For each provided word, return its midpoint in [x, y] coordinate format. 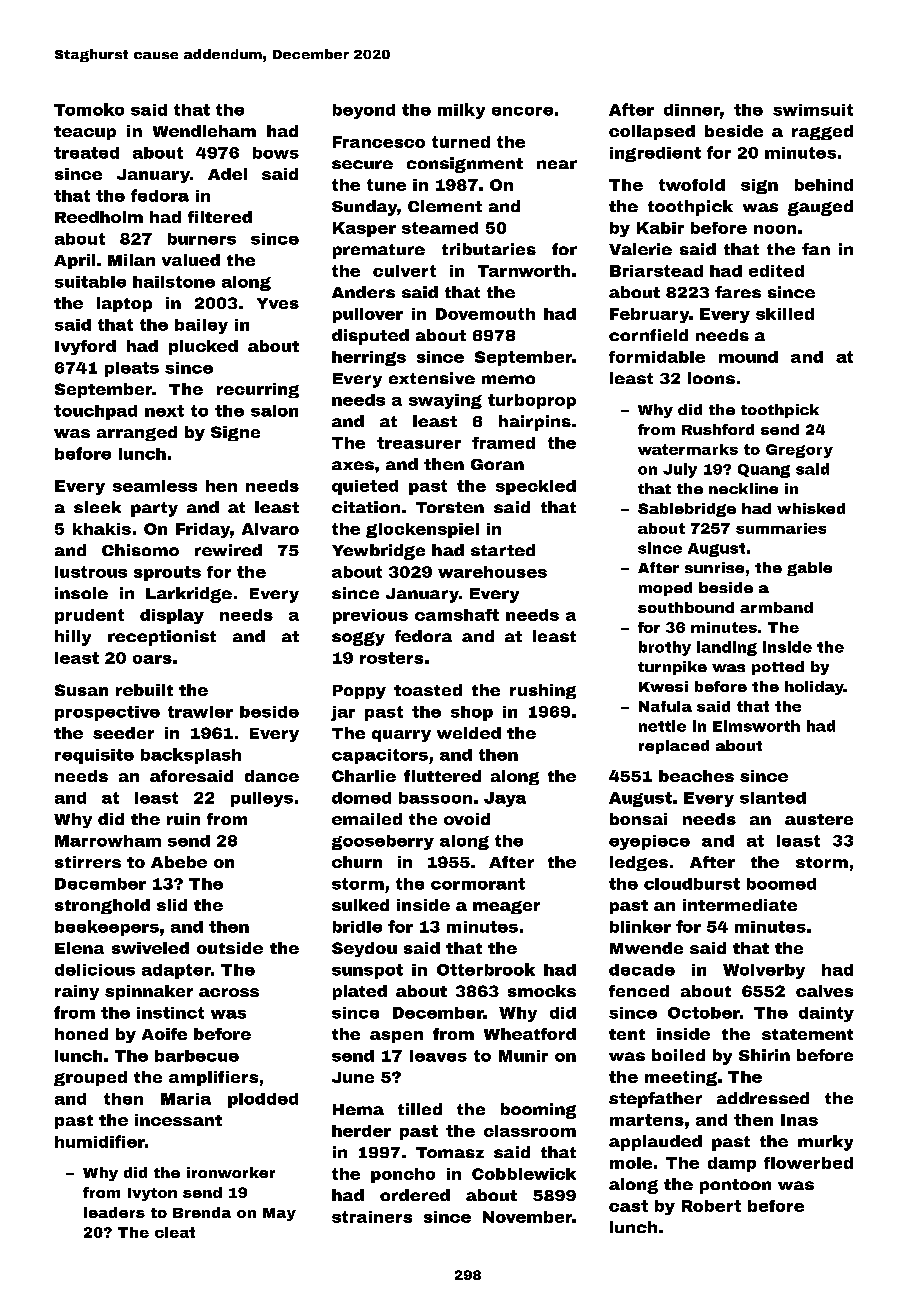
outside [230, 948]
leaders [114, 1212]
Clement [445, 206]
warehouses [492, 572]
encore [522, 111]
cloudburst [692, 884]
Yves [278, 303]
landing [727, 648]
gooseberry [383, 842]
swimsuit [813, 110]
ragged [822, 132]
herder [361, 1131]
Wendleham [204, 131]
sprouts [167, 573]
